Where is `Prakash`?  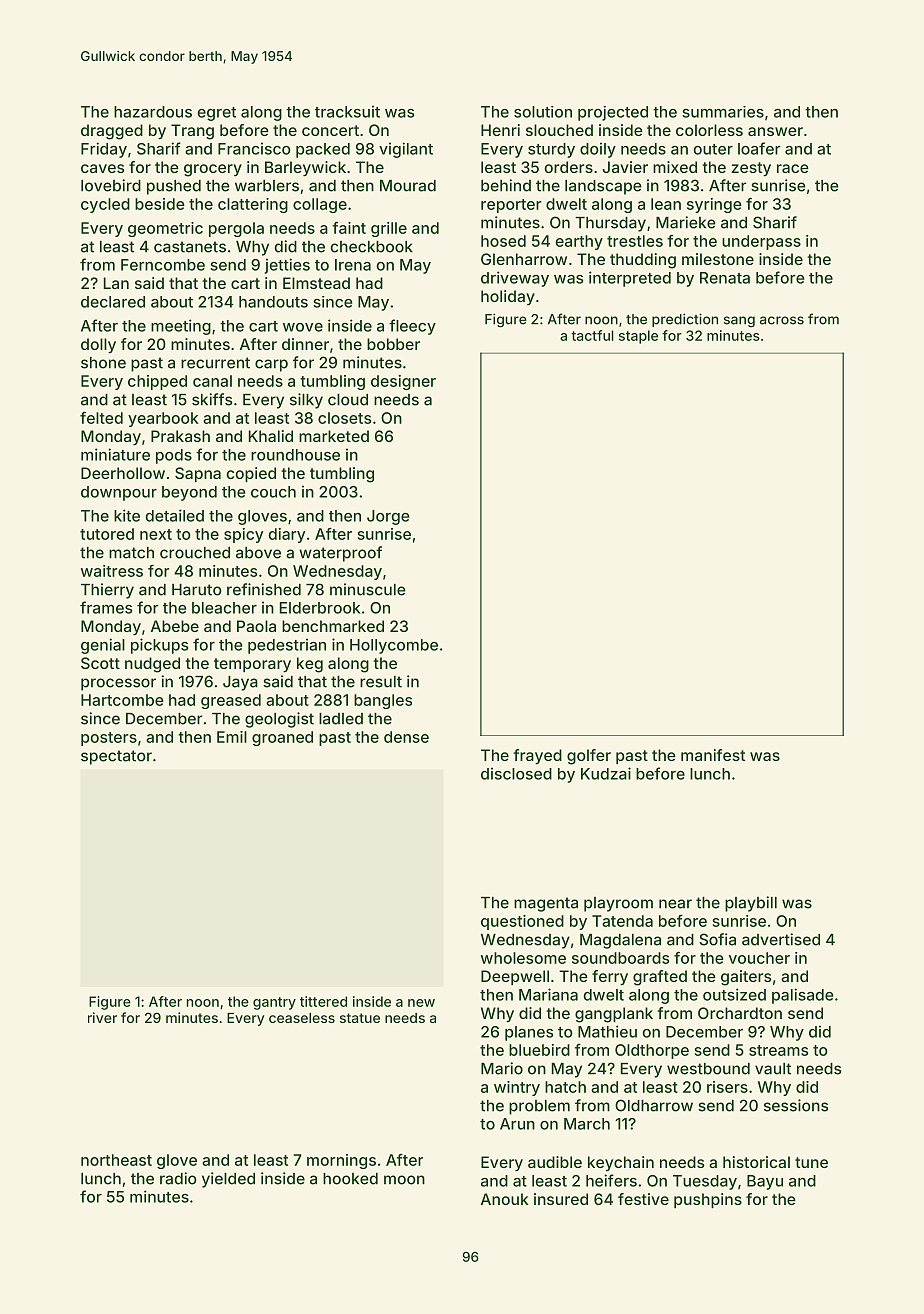
Prakash is located at coordinates (180, 436).
